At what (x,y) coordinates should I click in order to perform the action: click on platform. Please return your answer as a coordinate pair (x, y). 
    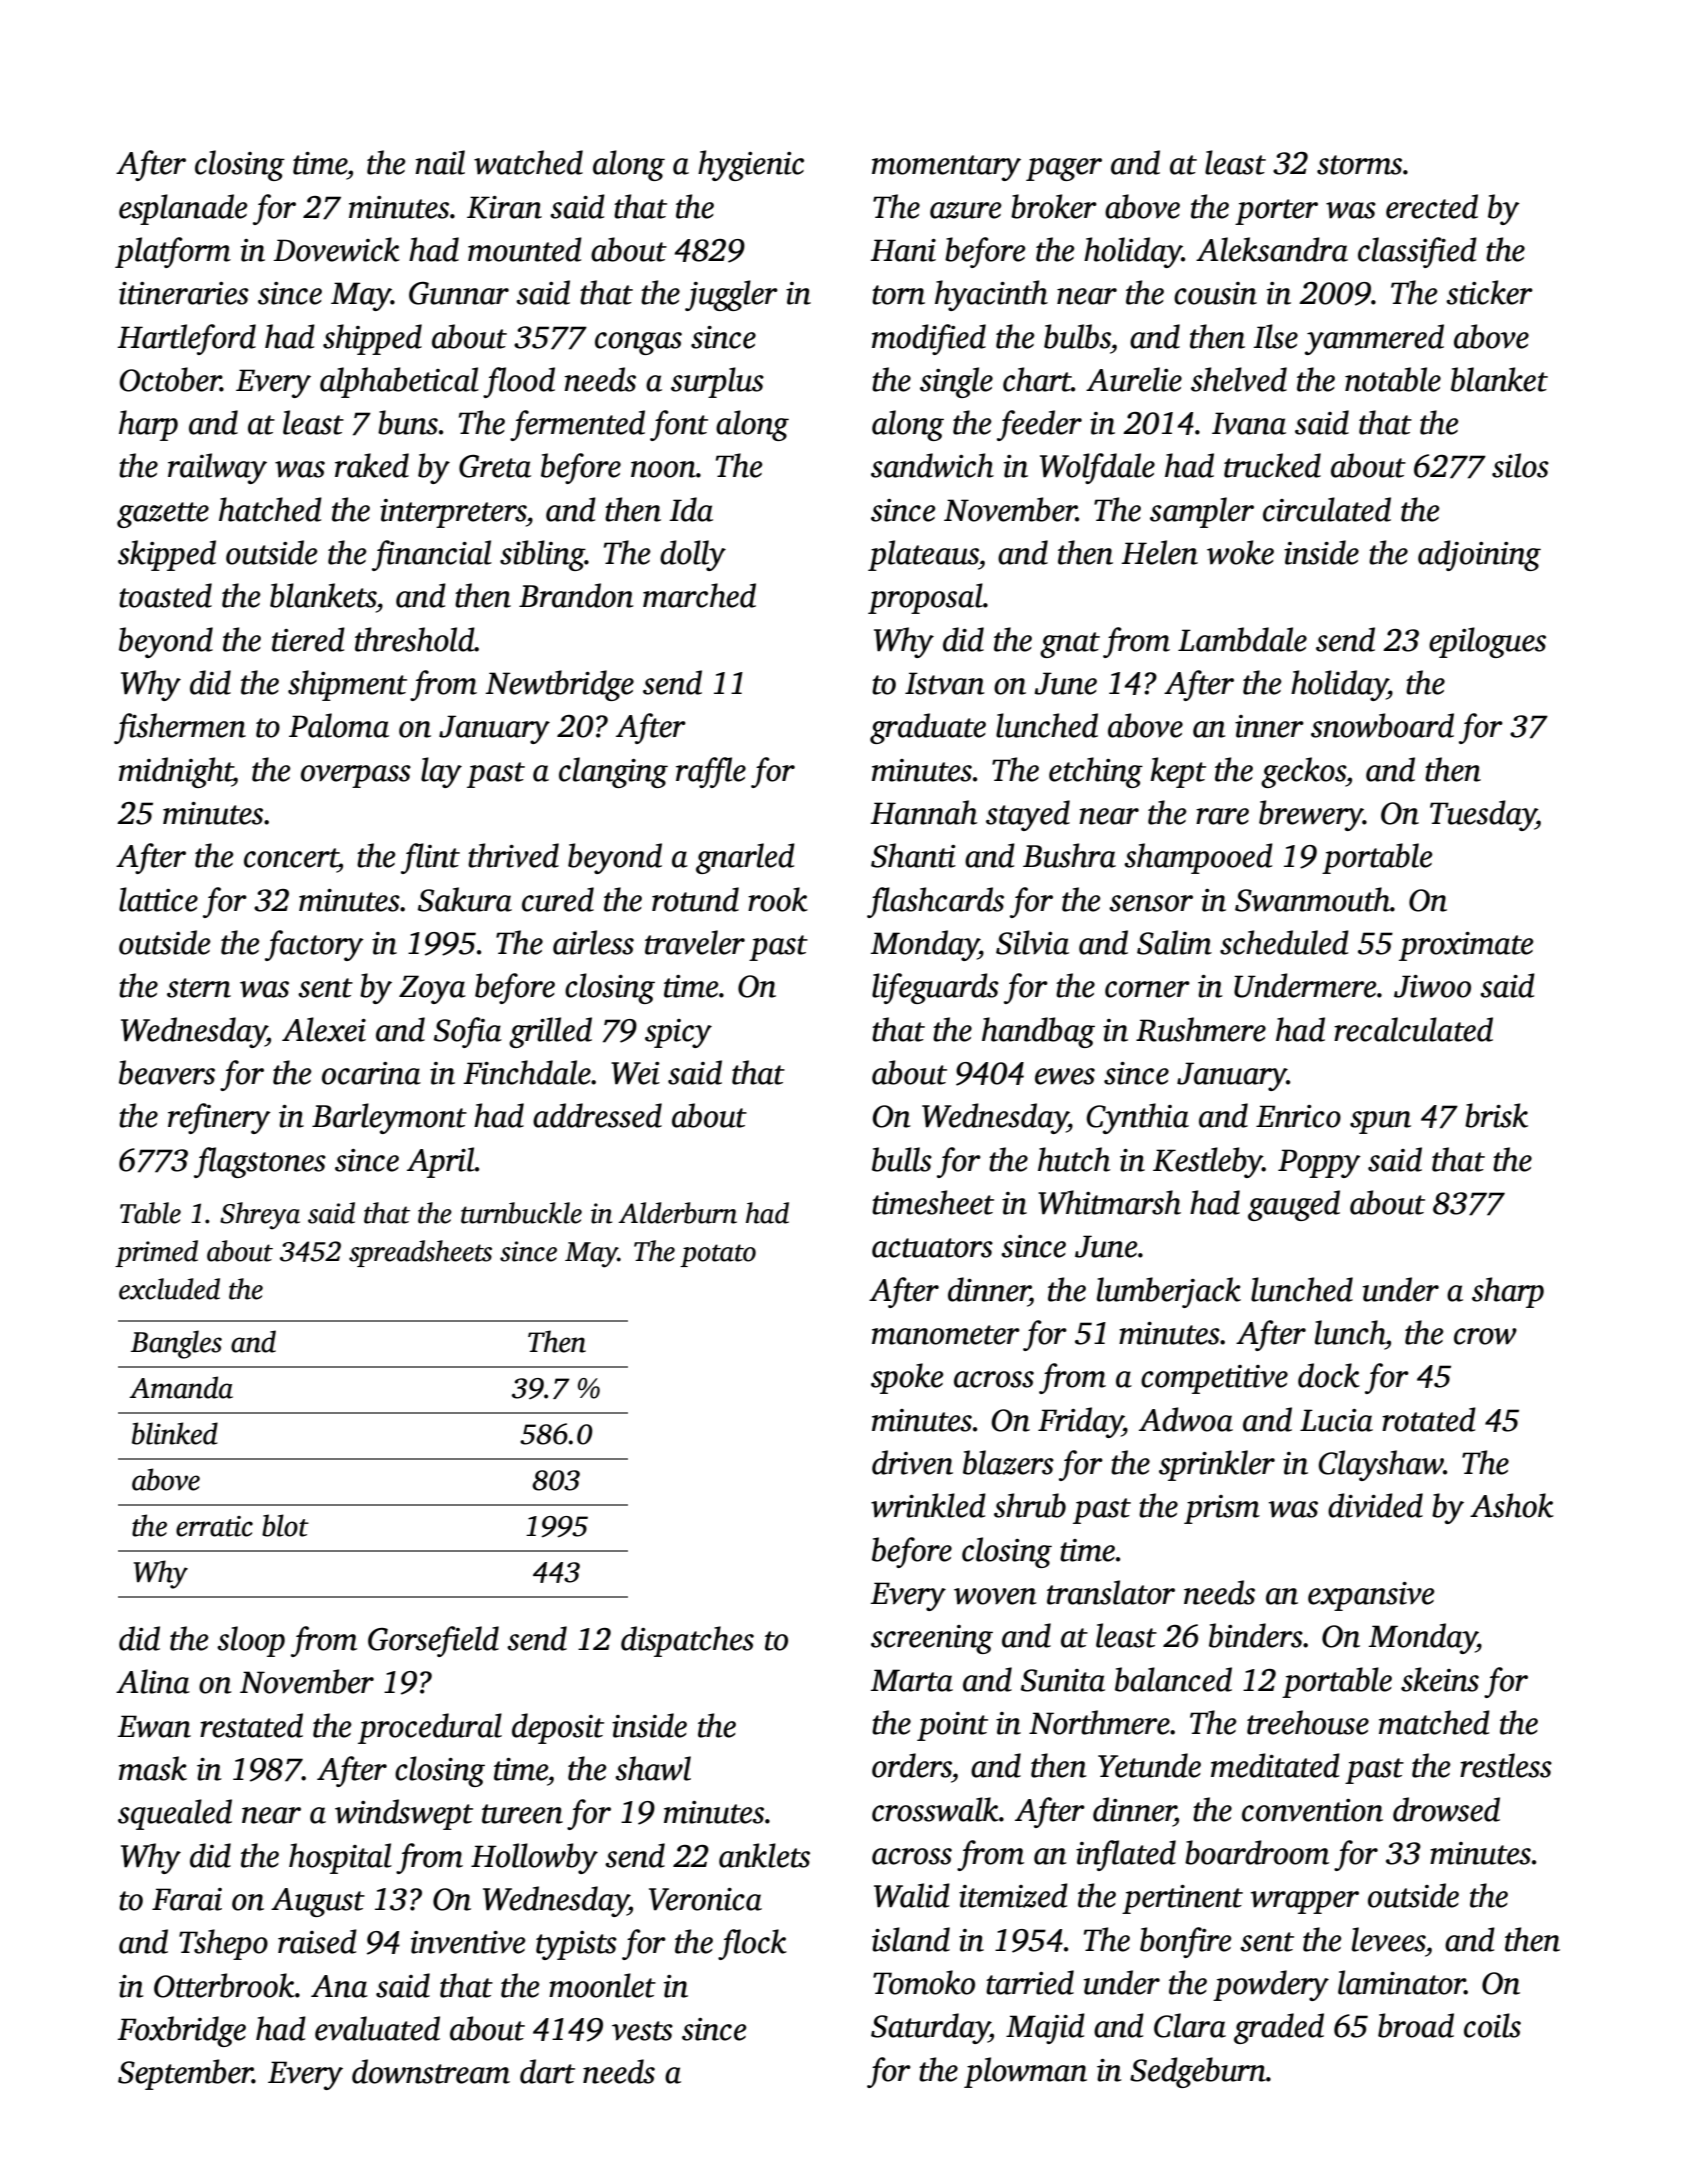
    Looking at the image, I should click on (173, 252).
